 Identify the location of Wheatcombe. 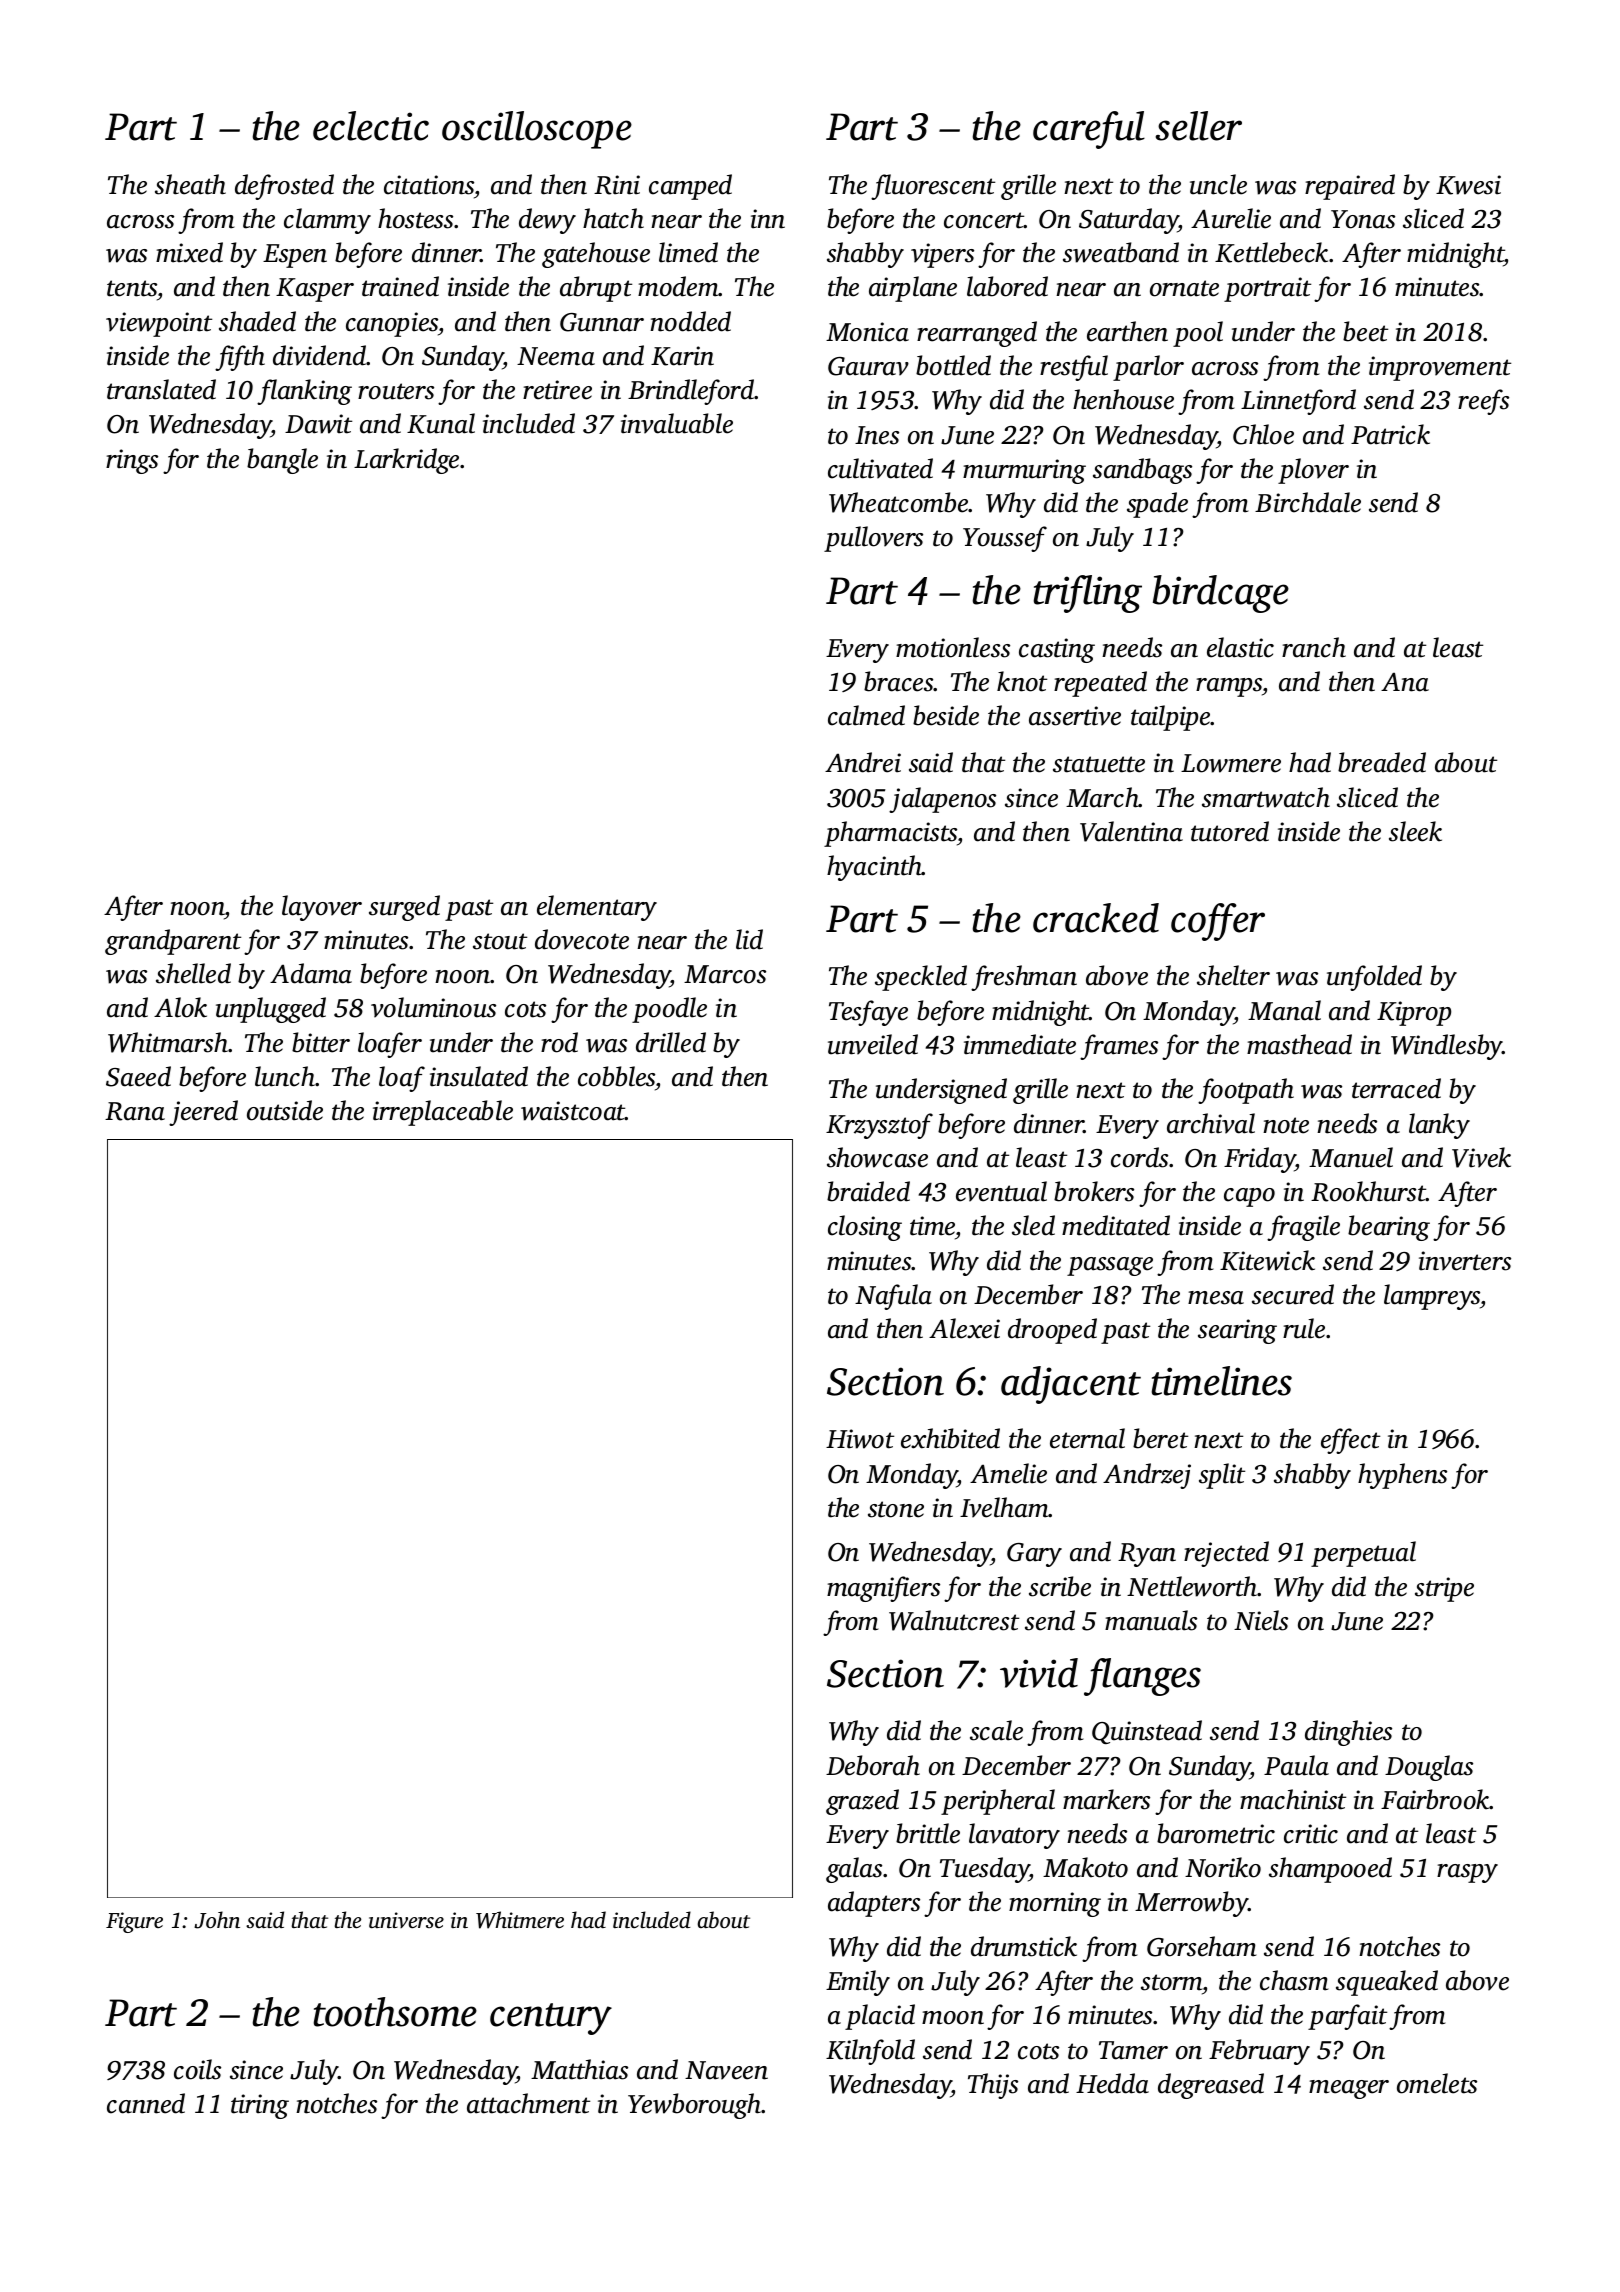
(899, 502).
